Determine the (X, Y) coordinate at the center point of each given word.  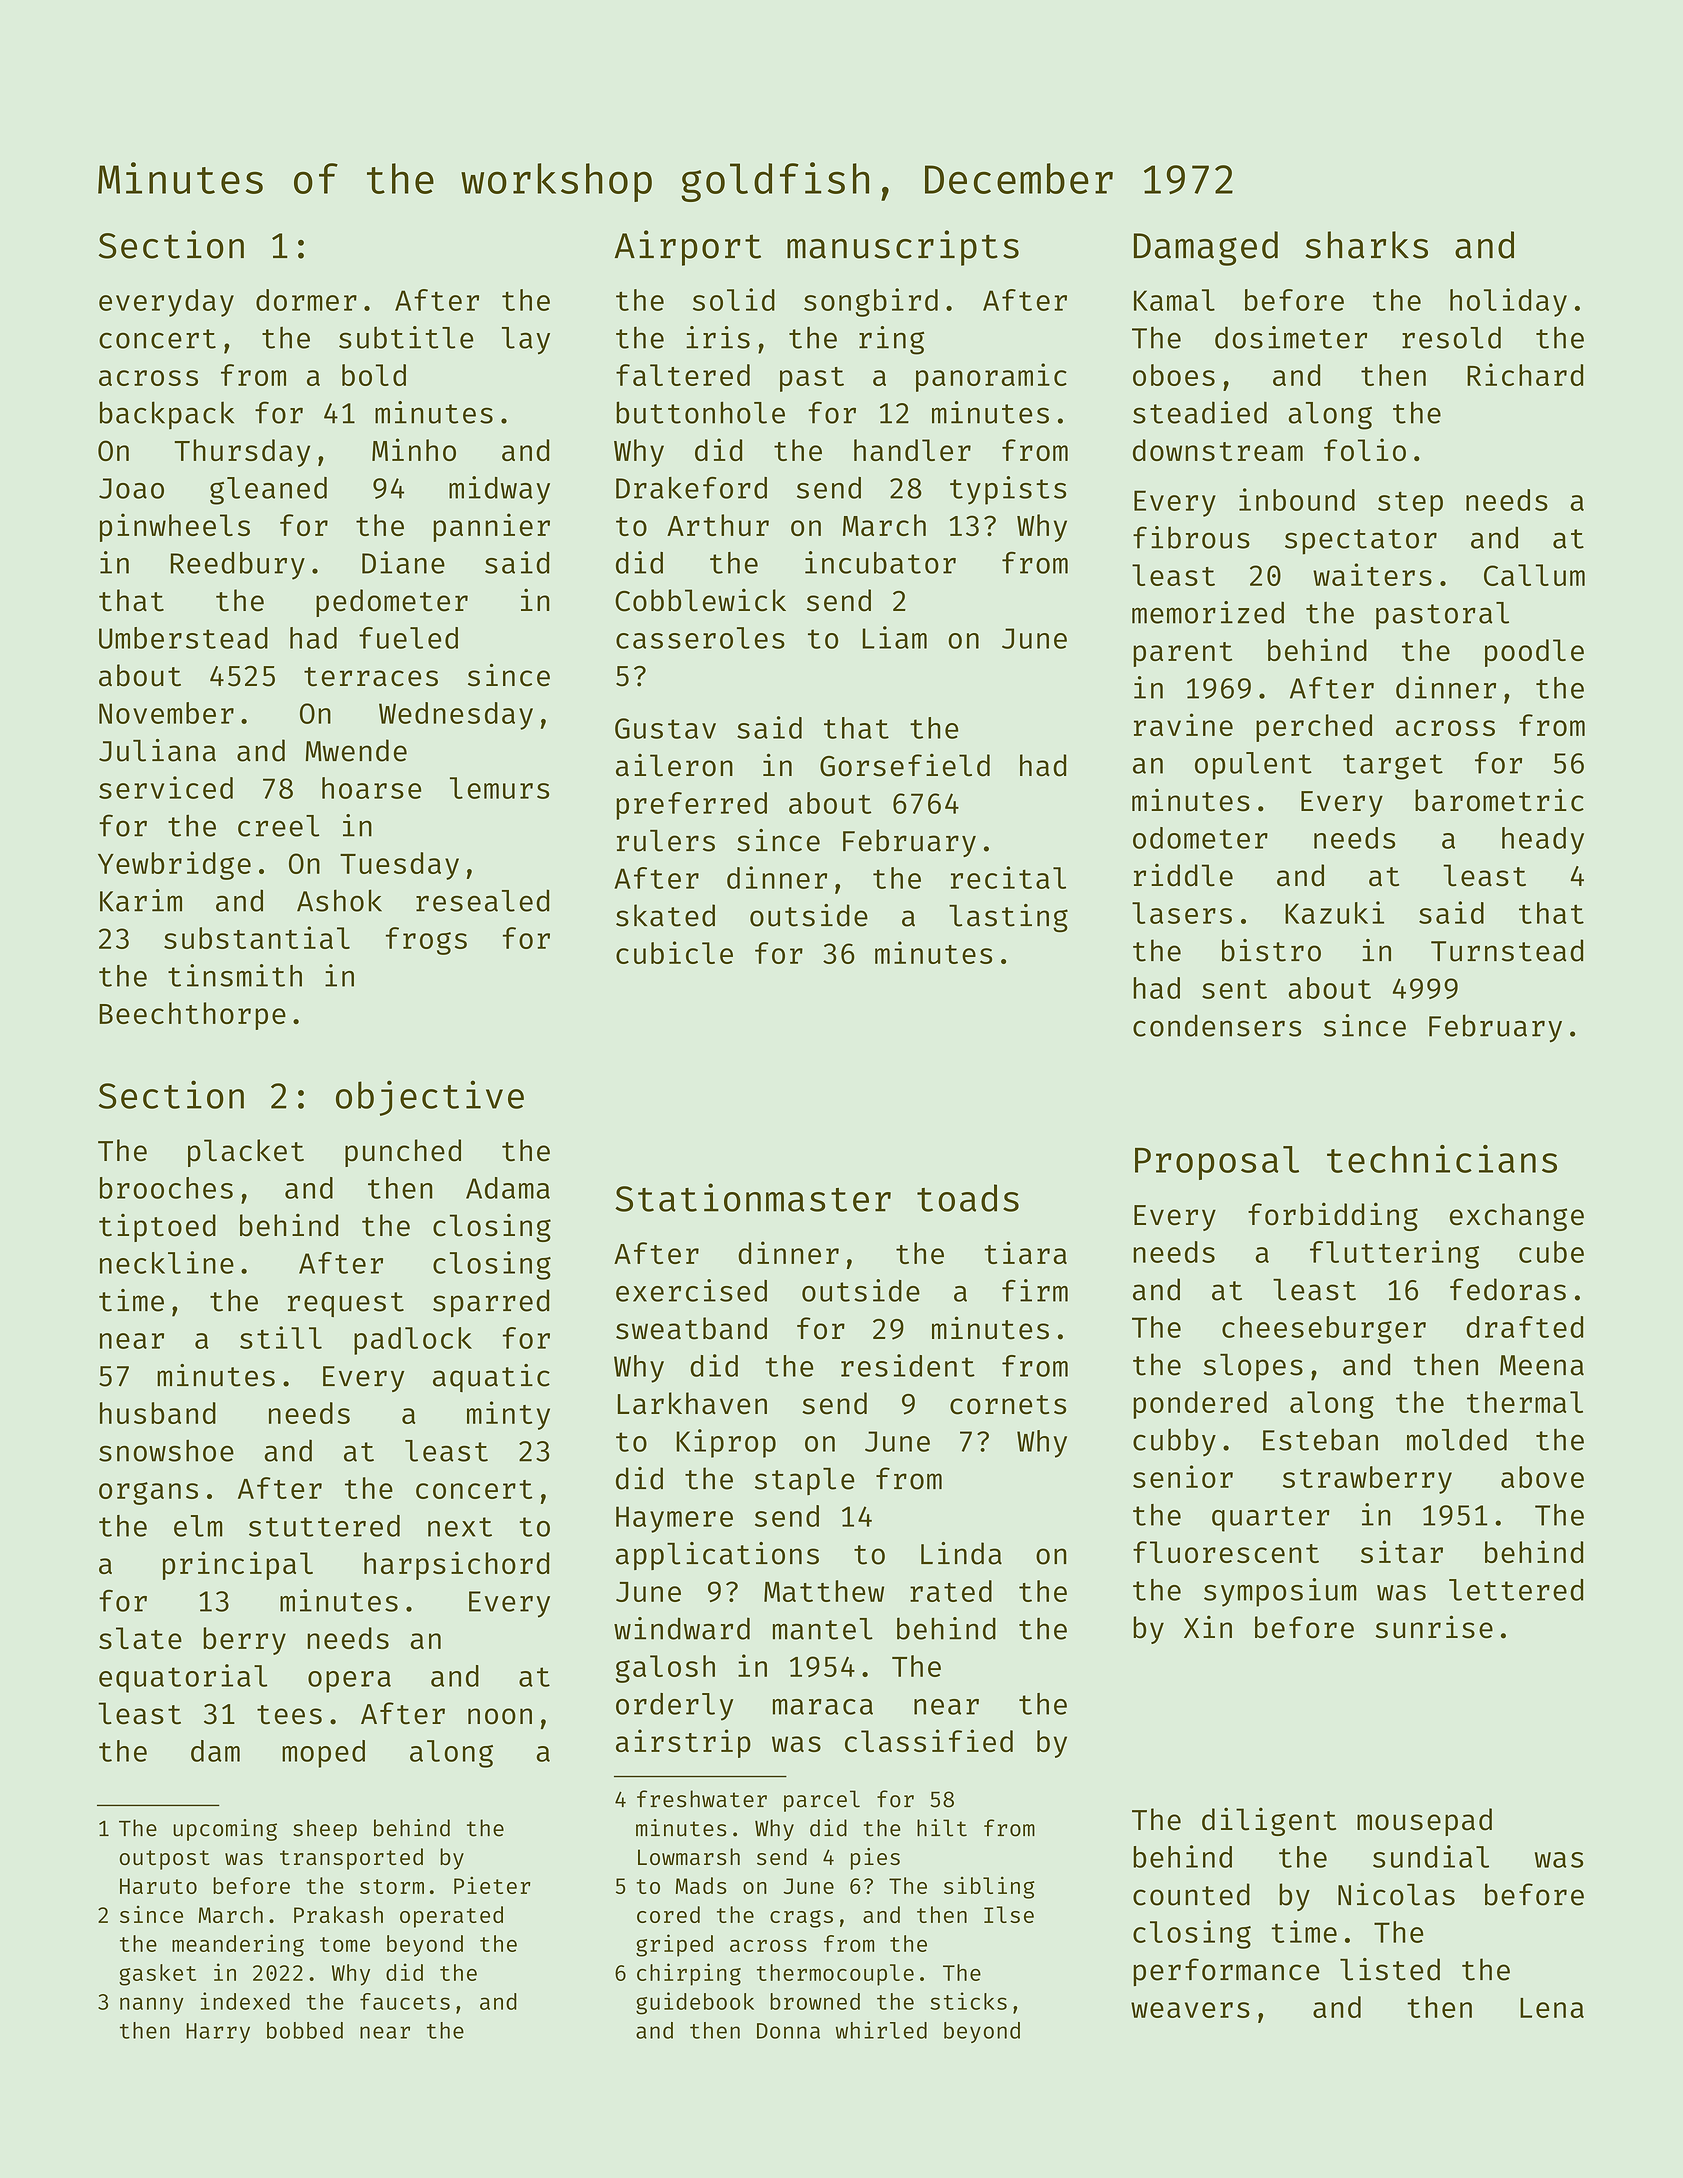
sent (1234, 989)
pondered (1200, 1405)
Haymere (674, 1519)
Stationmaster (753, 1197)
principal (238, 1565)
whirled (881, 2030)
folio (1365, 449)
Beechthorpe (192, 1016)
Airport (688, 248)
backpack (167, 415)
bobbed (305, 2030)
